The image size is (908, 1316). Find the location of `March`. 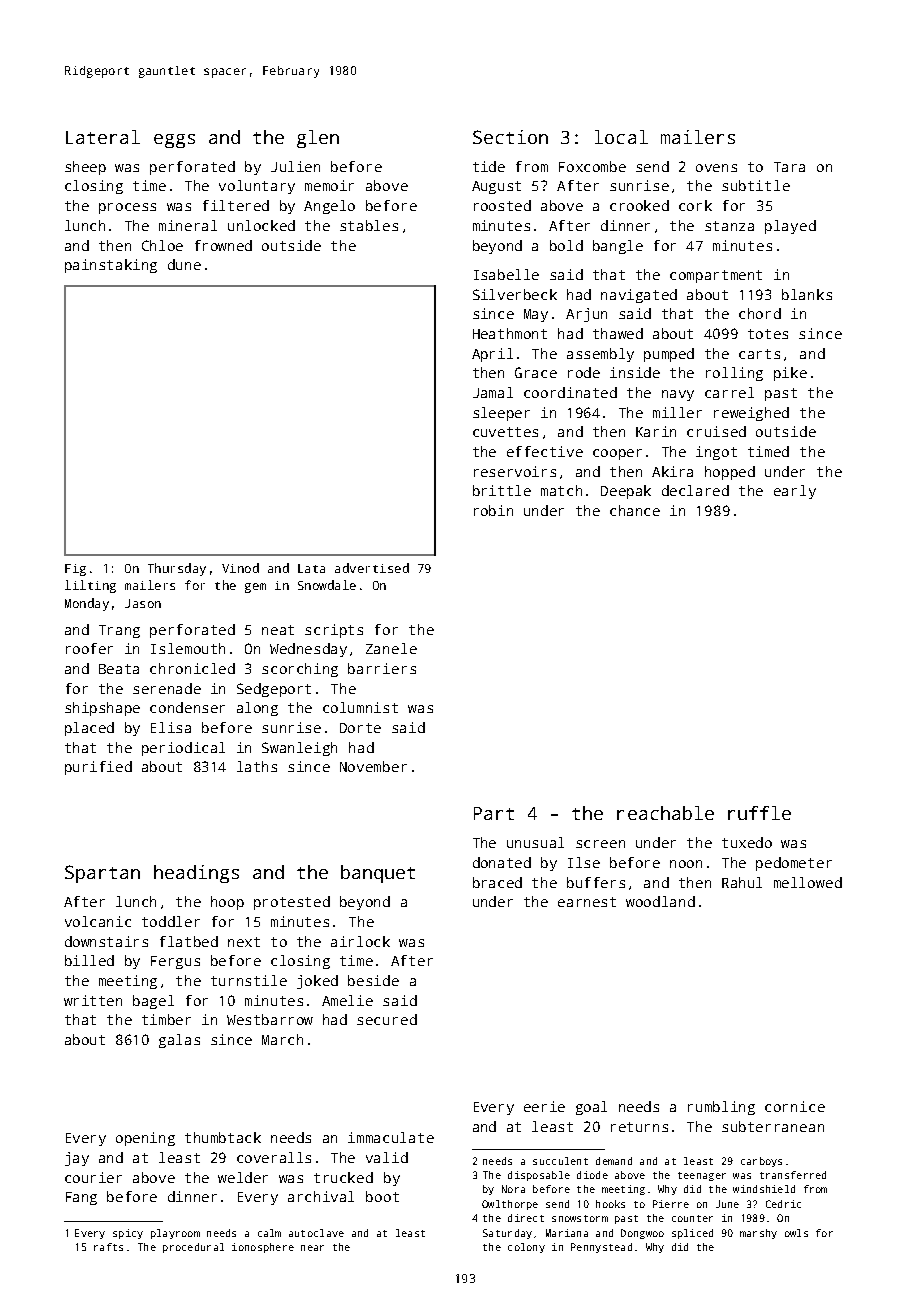

March is located at coordinates (282, 1039).
